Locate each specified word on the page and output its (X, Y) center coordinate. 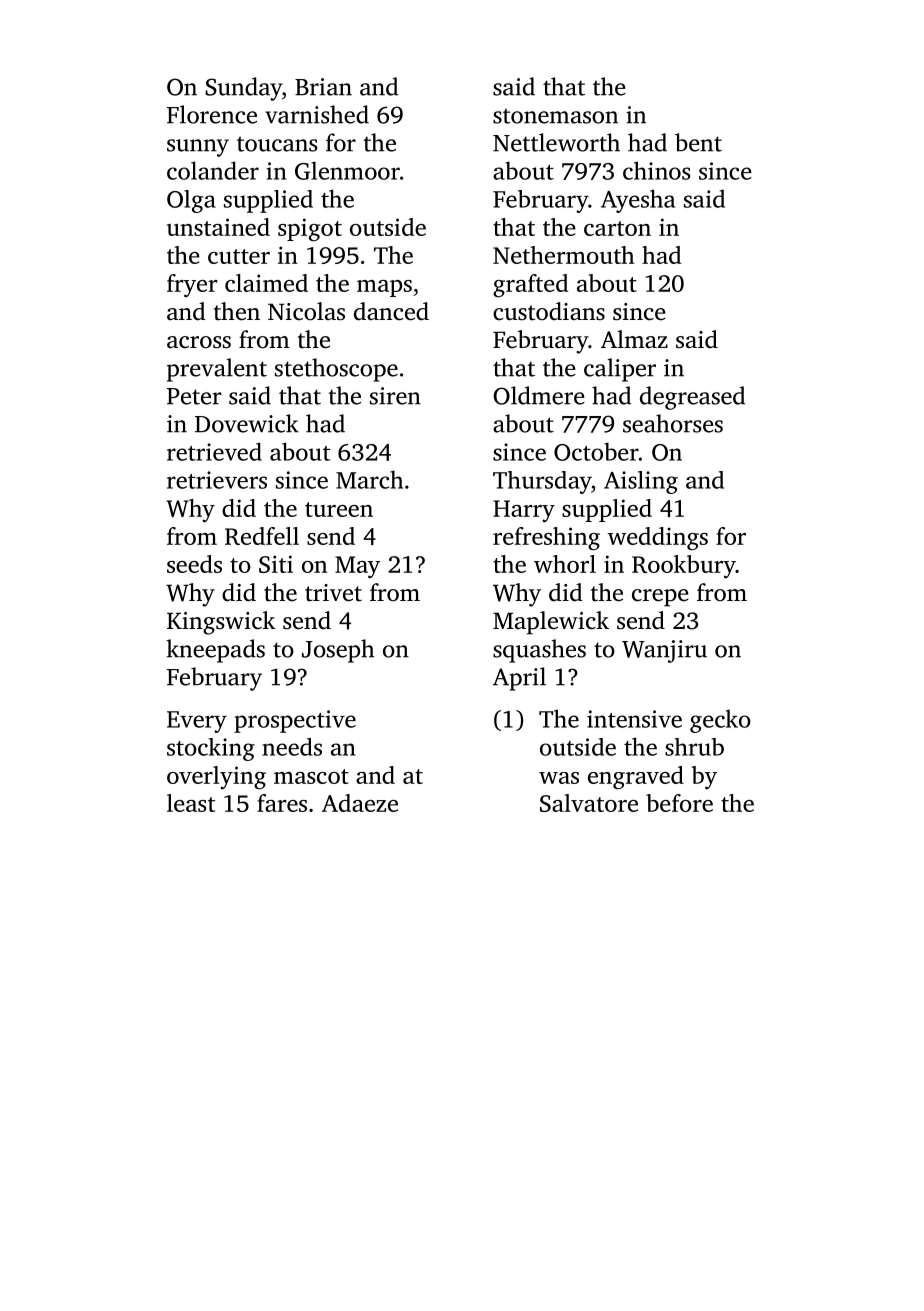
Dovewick (247, 423)
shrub (694, 747)
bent (698, 142)
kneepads (215, 651)
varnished (317, 114)
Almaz (634, 339)
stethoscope (336, 370)
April (519, 679)
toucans (277, 144)
